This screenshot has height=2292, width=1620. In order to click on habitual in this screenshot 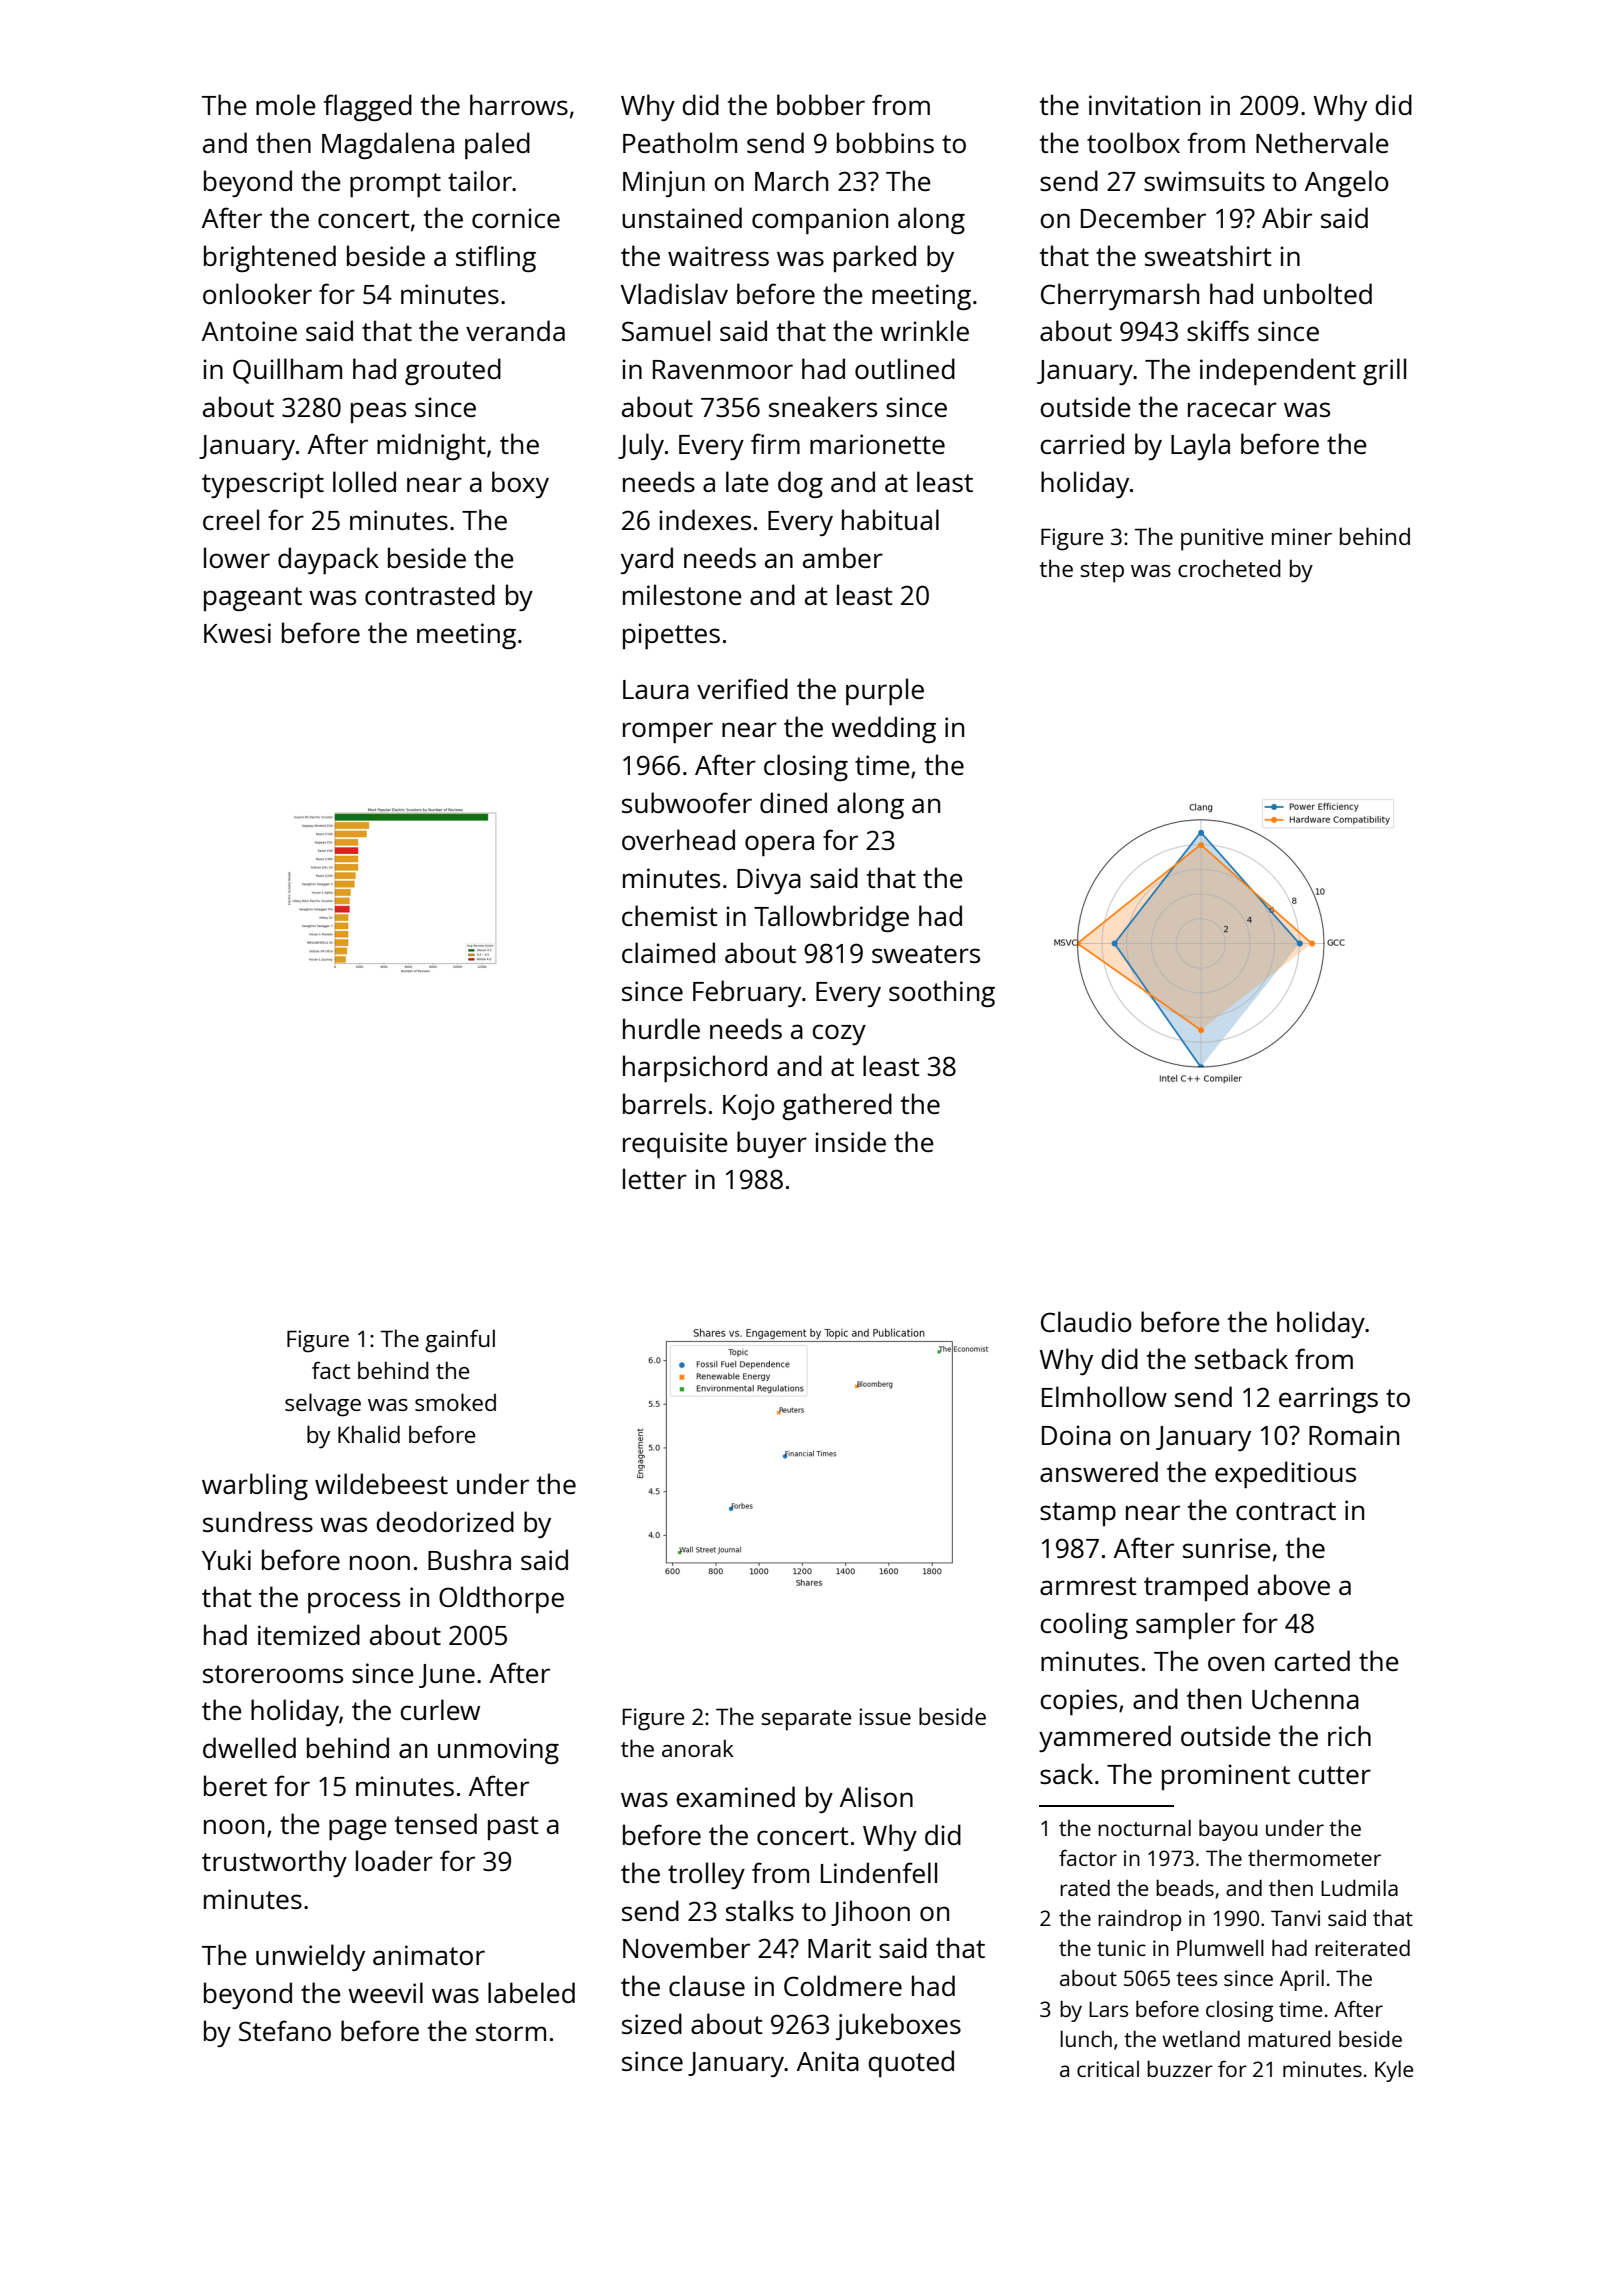, I will do `click(890, 519)`.
